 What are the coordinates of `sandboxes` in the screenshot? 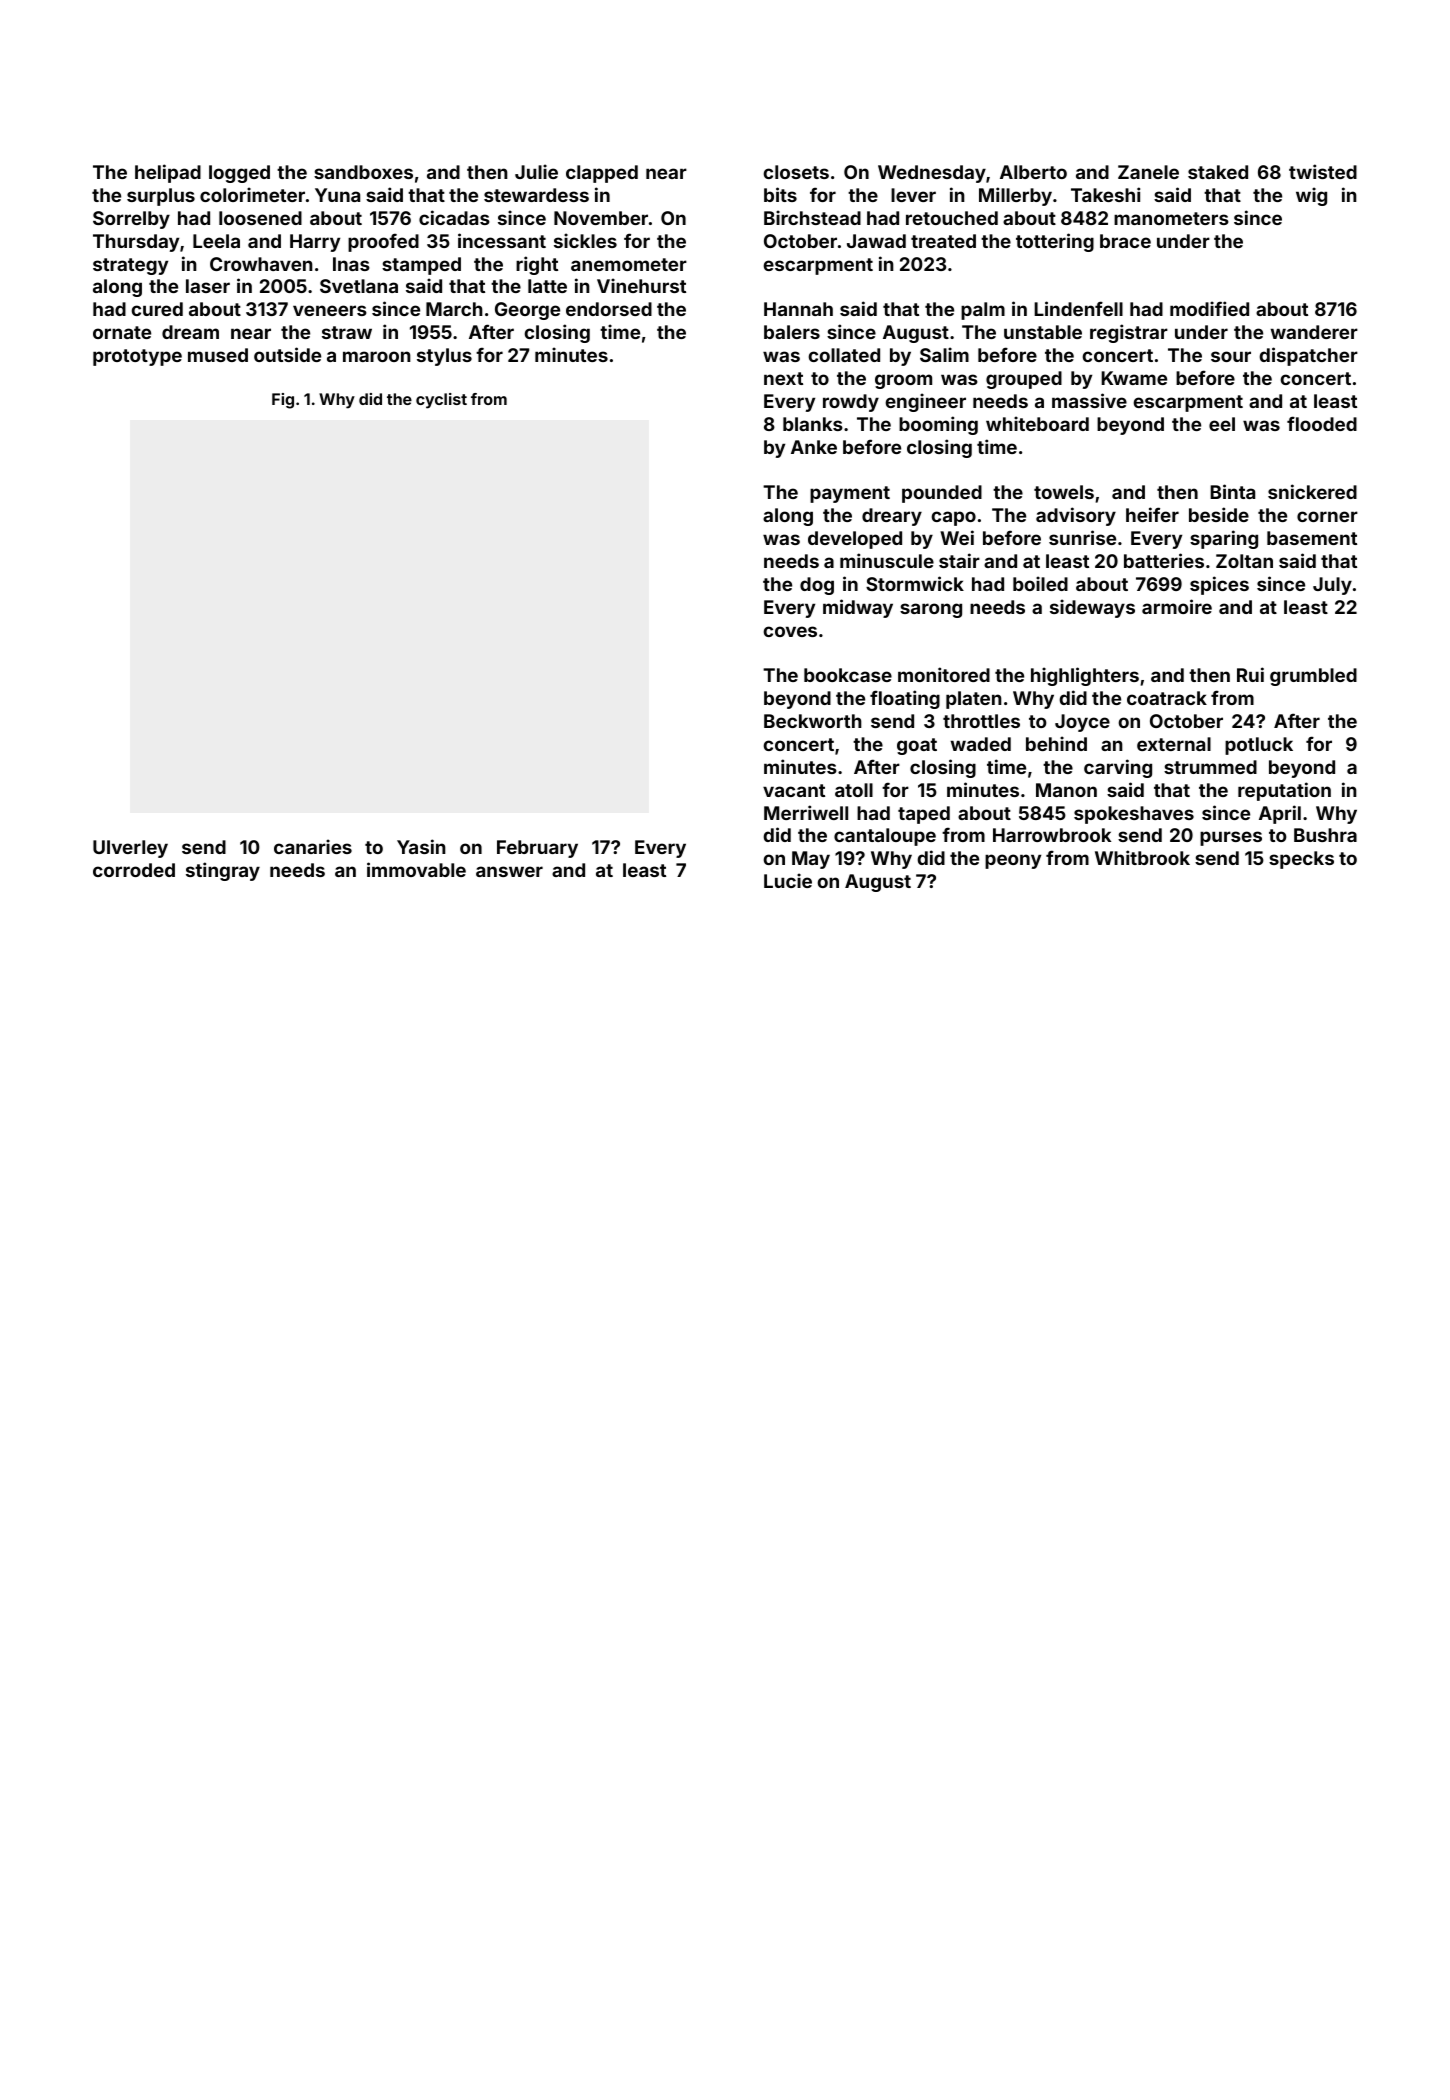 It's located at (363, 172).
